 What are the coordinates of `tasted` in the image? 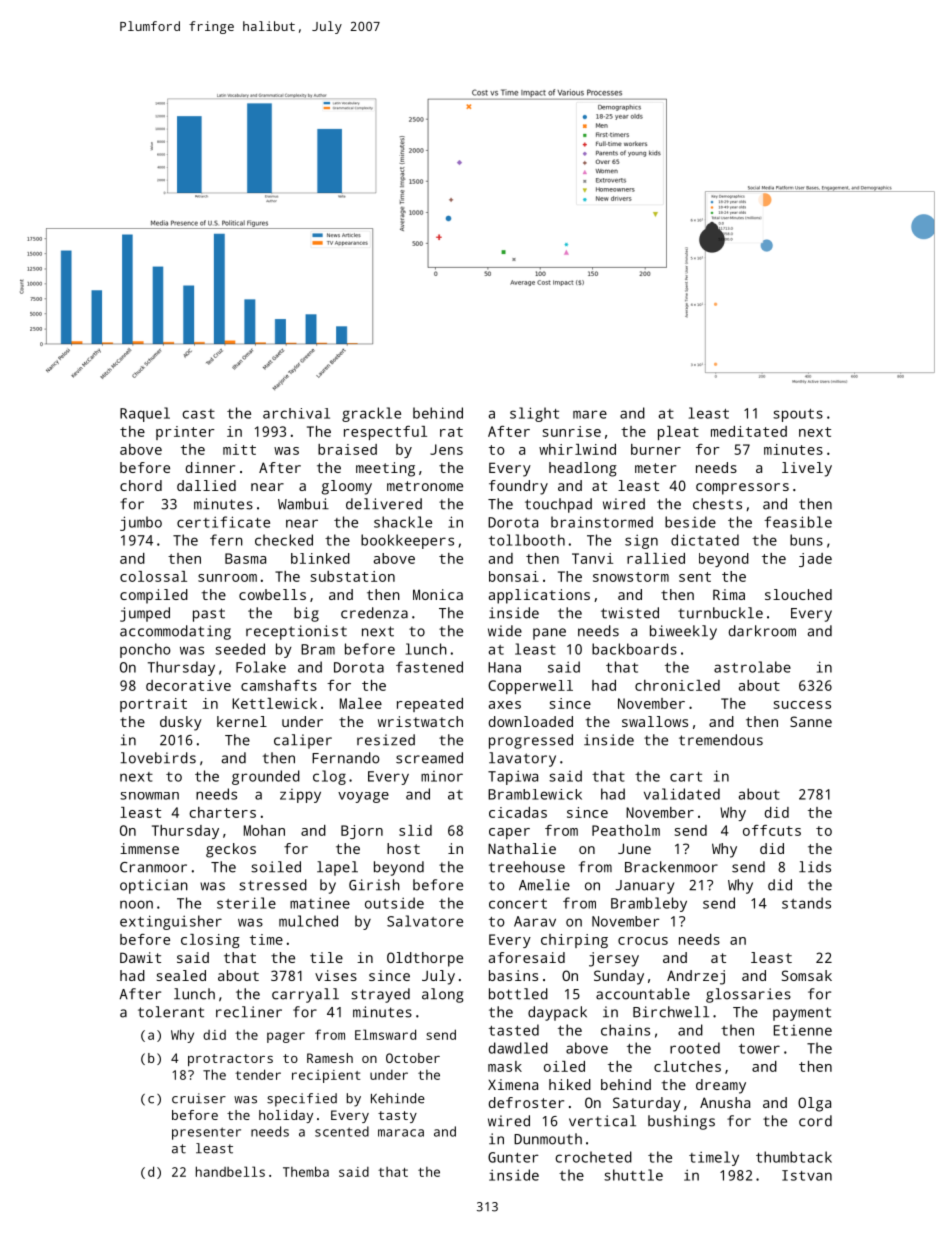 It's located at (514, 1030).
